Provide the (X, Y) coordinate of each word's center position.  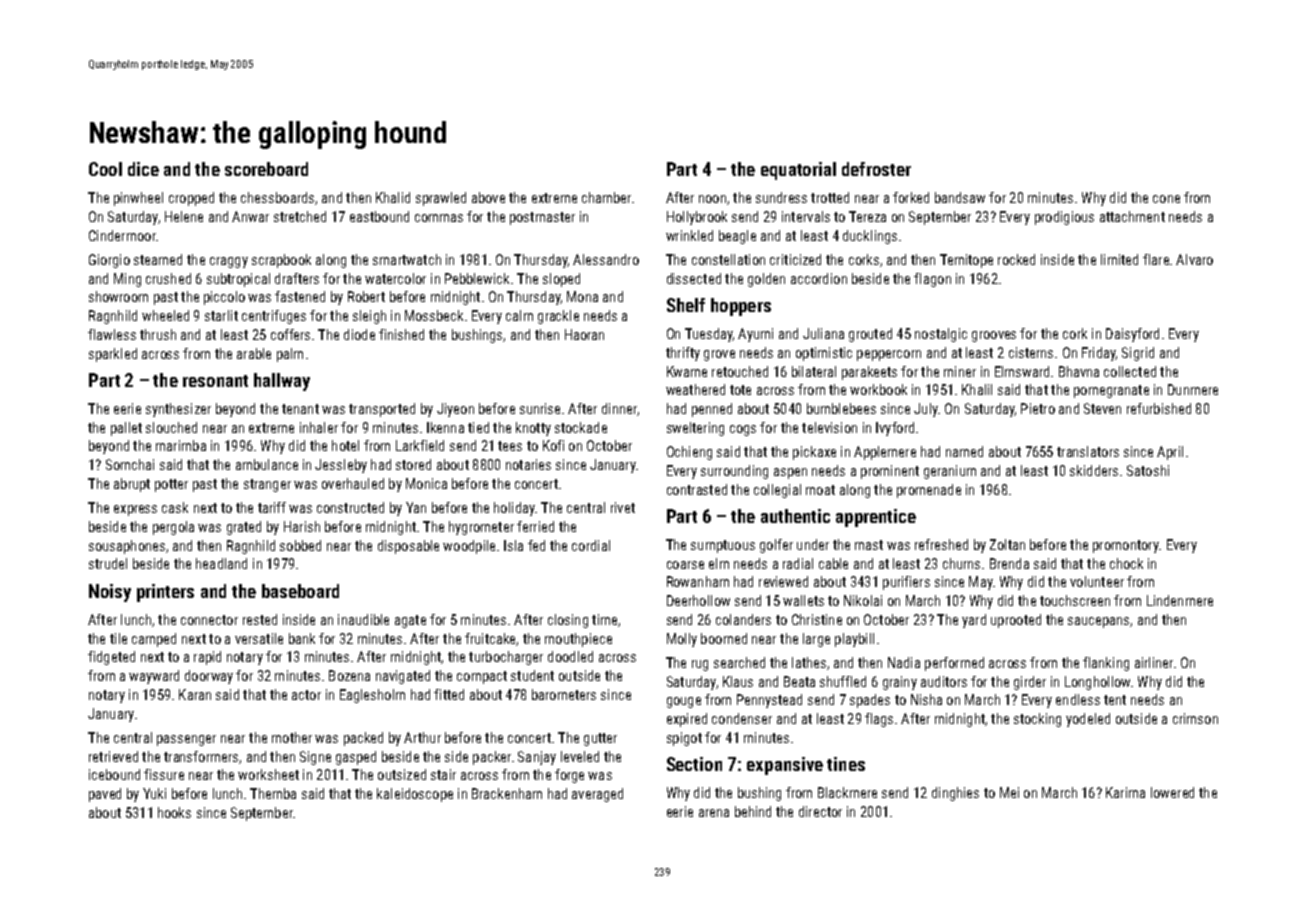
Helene (184, 216)
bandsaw (960, 197)
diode (359, 334)
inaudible (363, 619)
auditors (944, 681)
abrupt (132, 485)
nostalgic (941, 335)
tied (478, 427)
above (488, 197)
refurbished (1159, 408)
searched (739, 662)
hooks (174, 812)
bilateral (814, 371)
